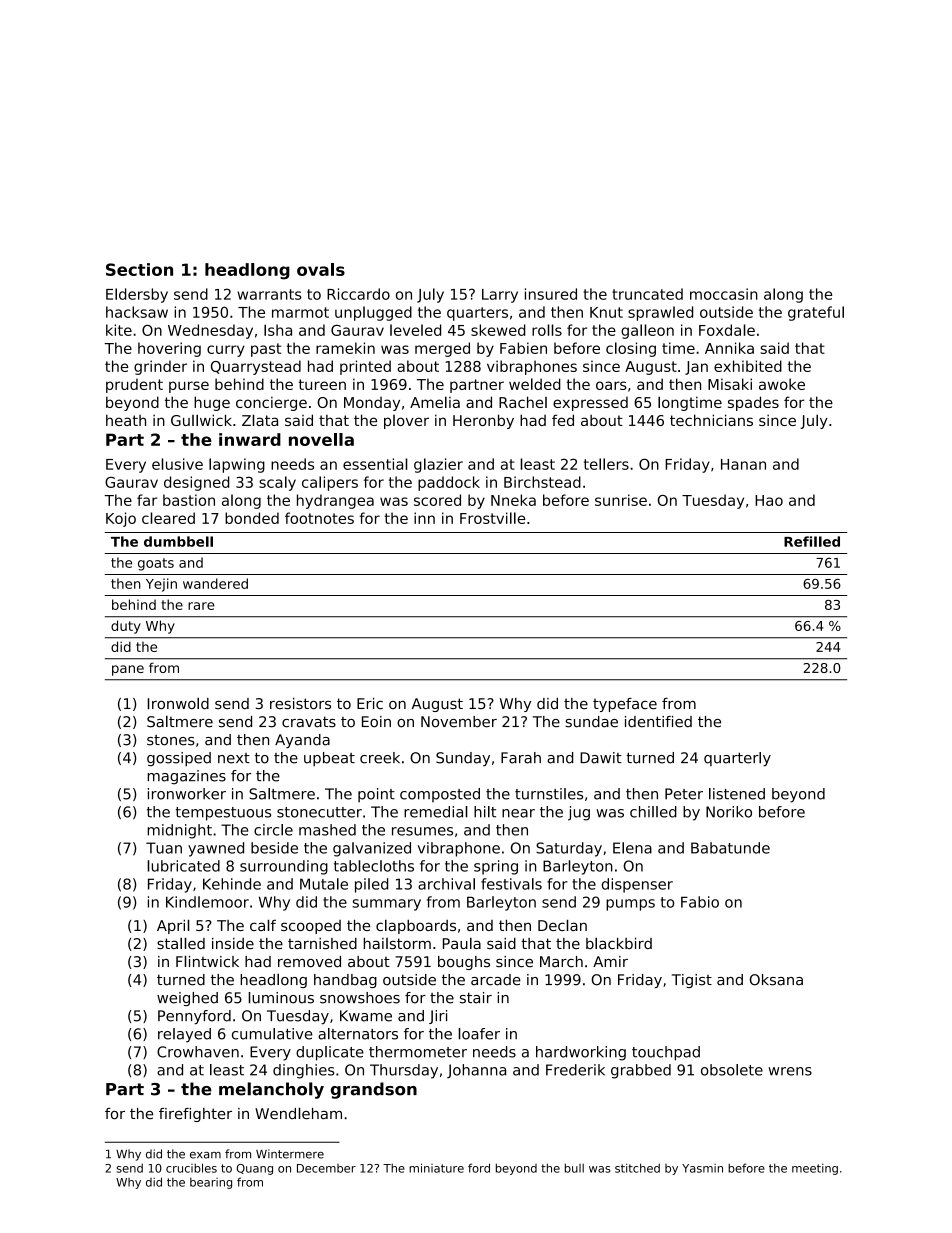 The height and width of the screenshot is (1233, 952). I want to click on truncated, so click(647, 294).
